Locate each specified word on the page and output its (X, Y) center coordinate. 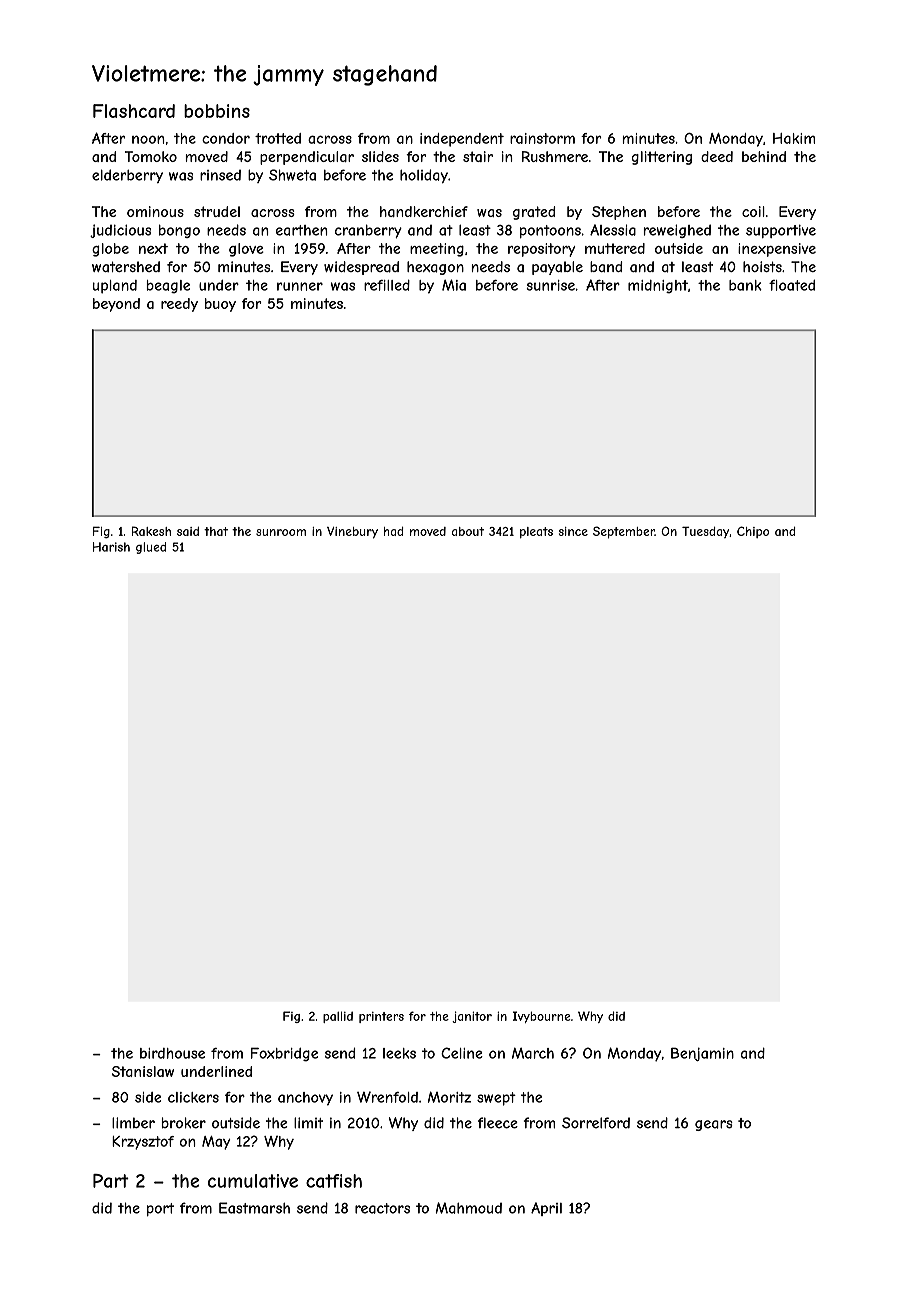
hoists (762, 266)
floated (792, 285)
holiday (424, 176)
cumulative (253, 1181)
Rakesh (151, 531)
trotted (278, 138)
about (468, 531)
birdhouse (172, 1053)
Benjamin (702, 1054)
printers (381, 1017)
